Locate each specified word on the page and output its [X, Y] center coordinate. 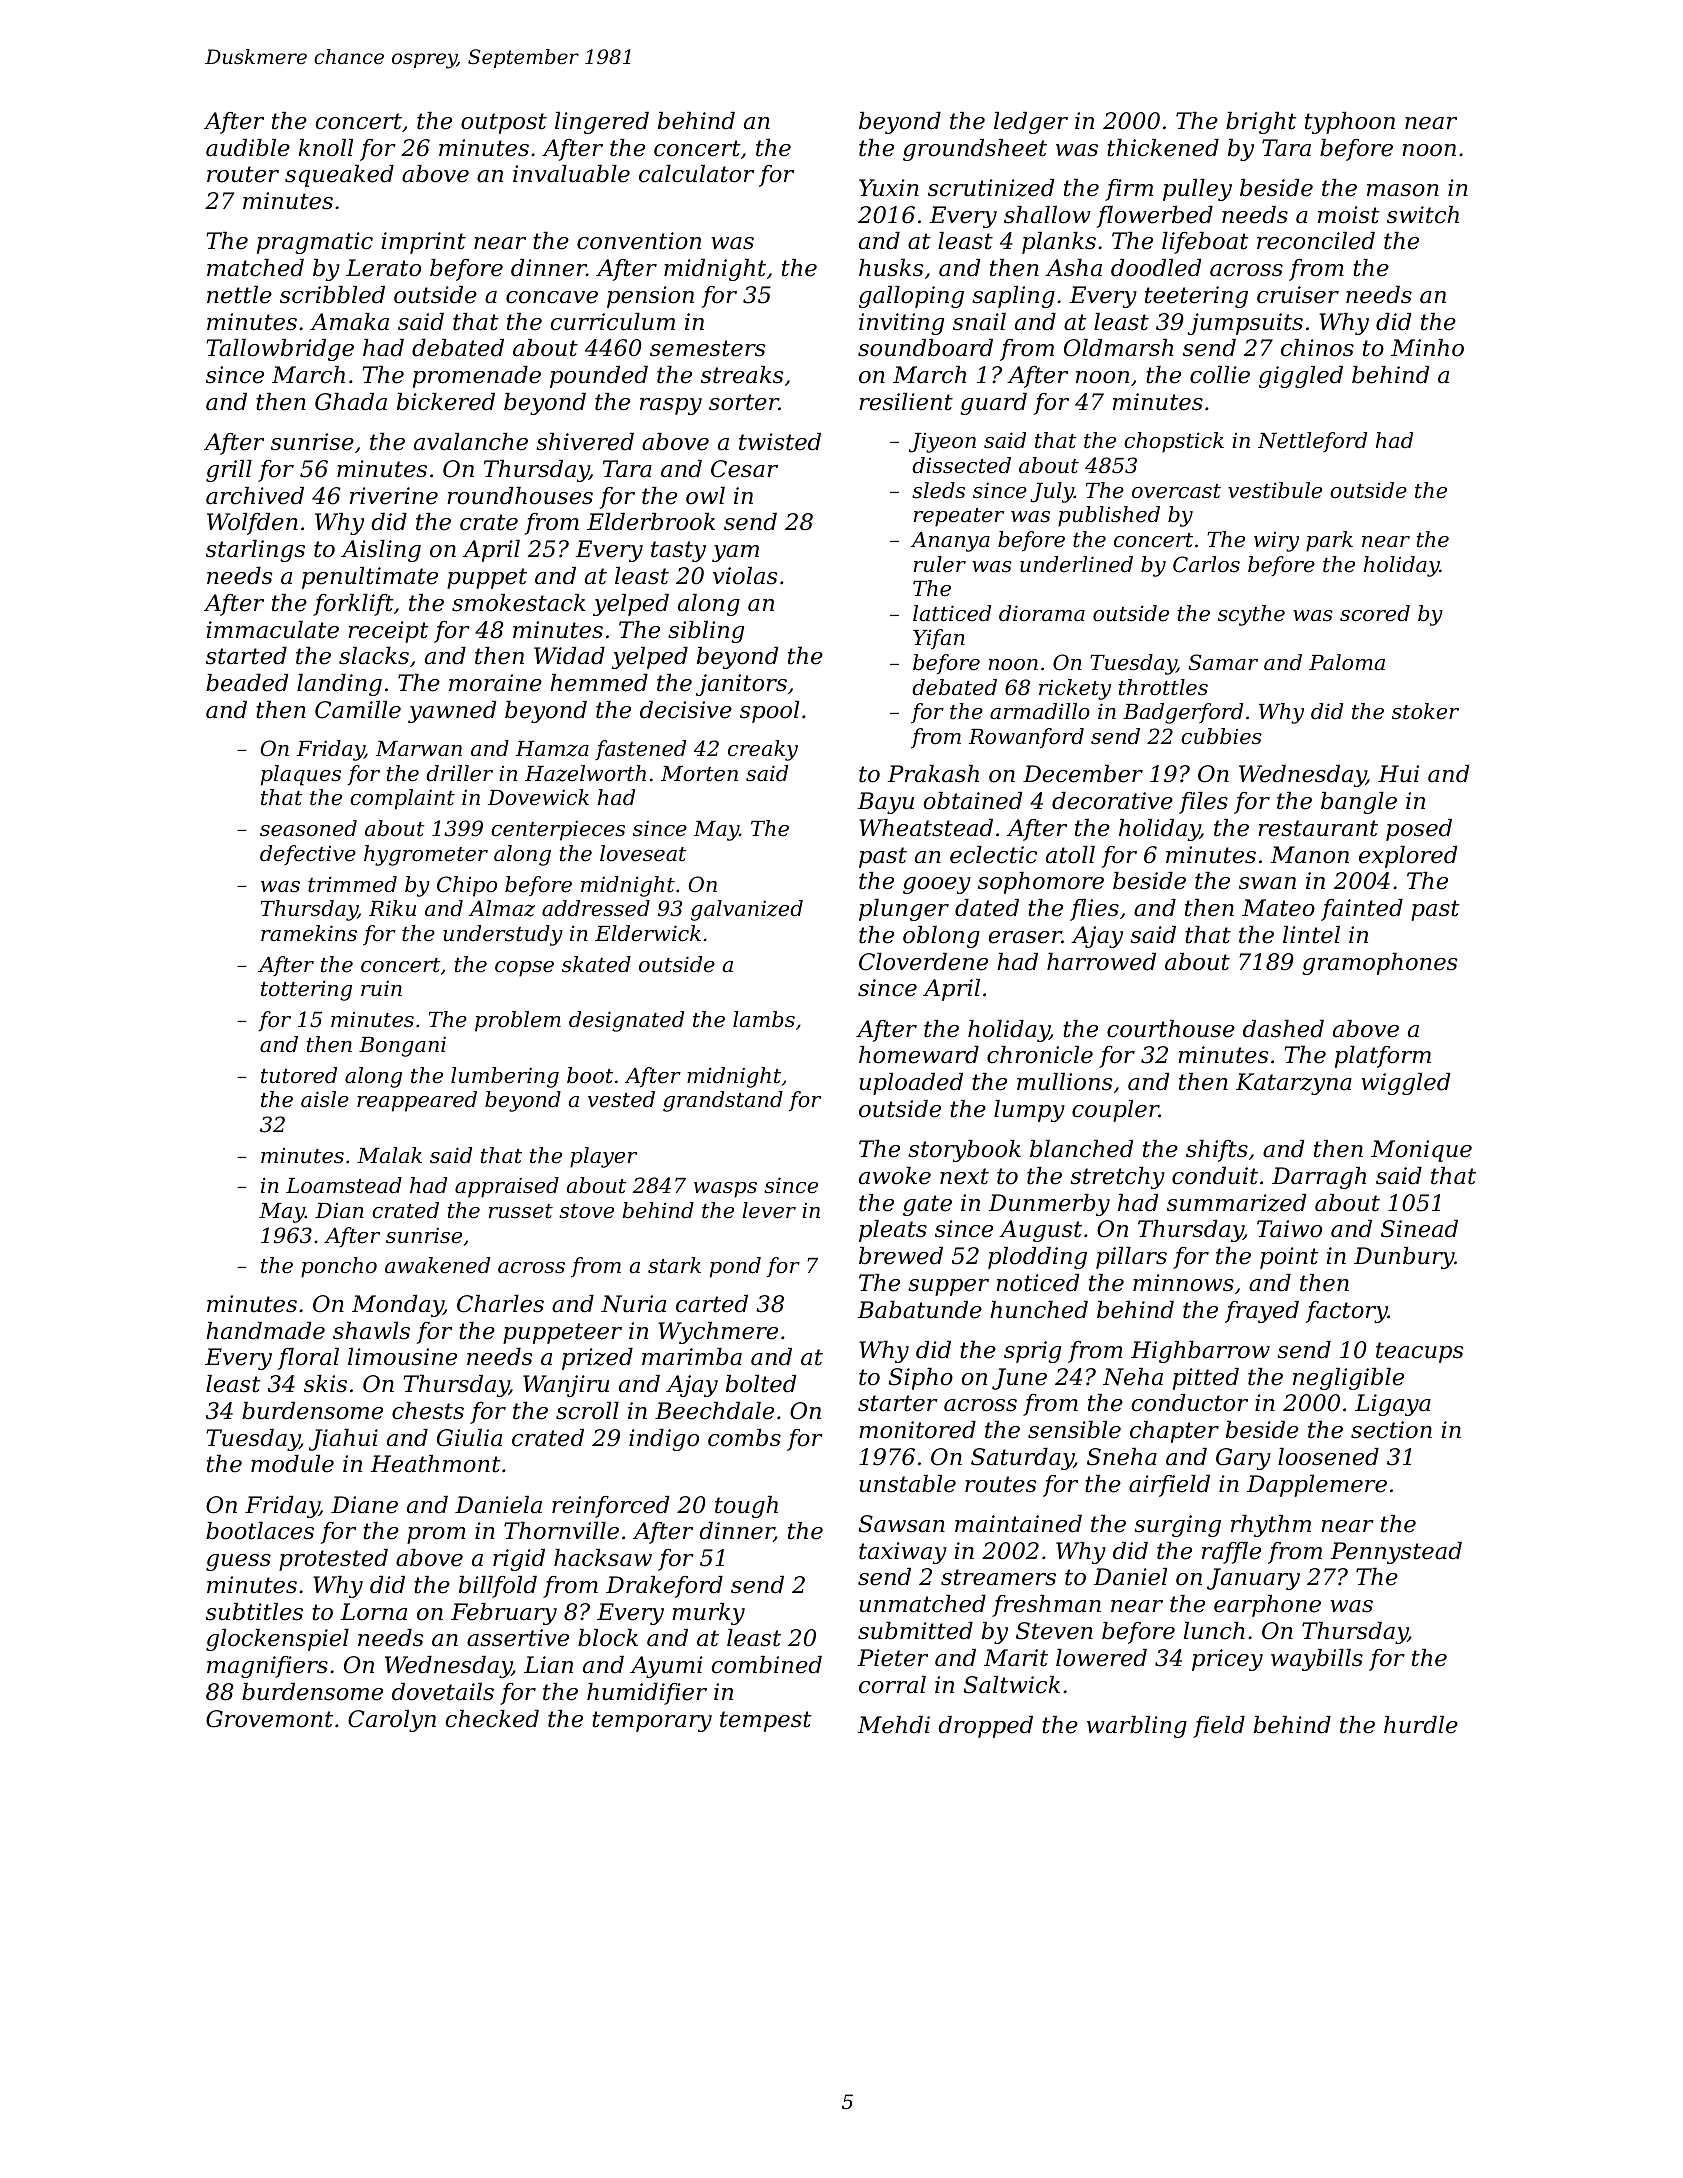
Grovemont [269, 1719]
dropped [985, 1727]
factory [1347, 1312]
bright [1261, 123]
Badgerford [1183, 713]
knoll [326, 148]
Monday [398, 1306]
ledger [1031, 123]
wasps [725, 1190]
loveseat [643, 853]
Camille [358, 710]
